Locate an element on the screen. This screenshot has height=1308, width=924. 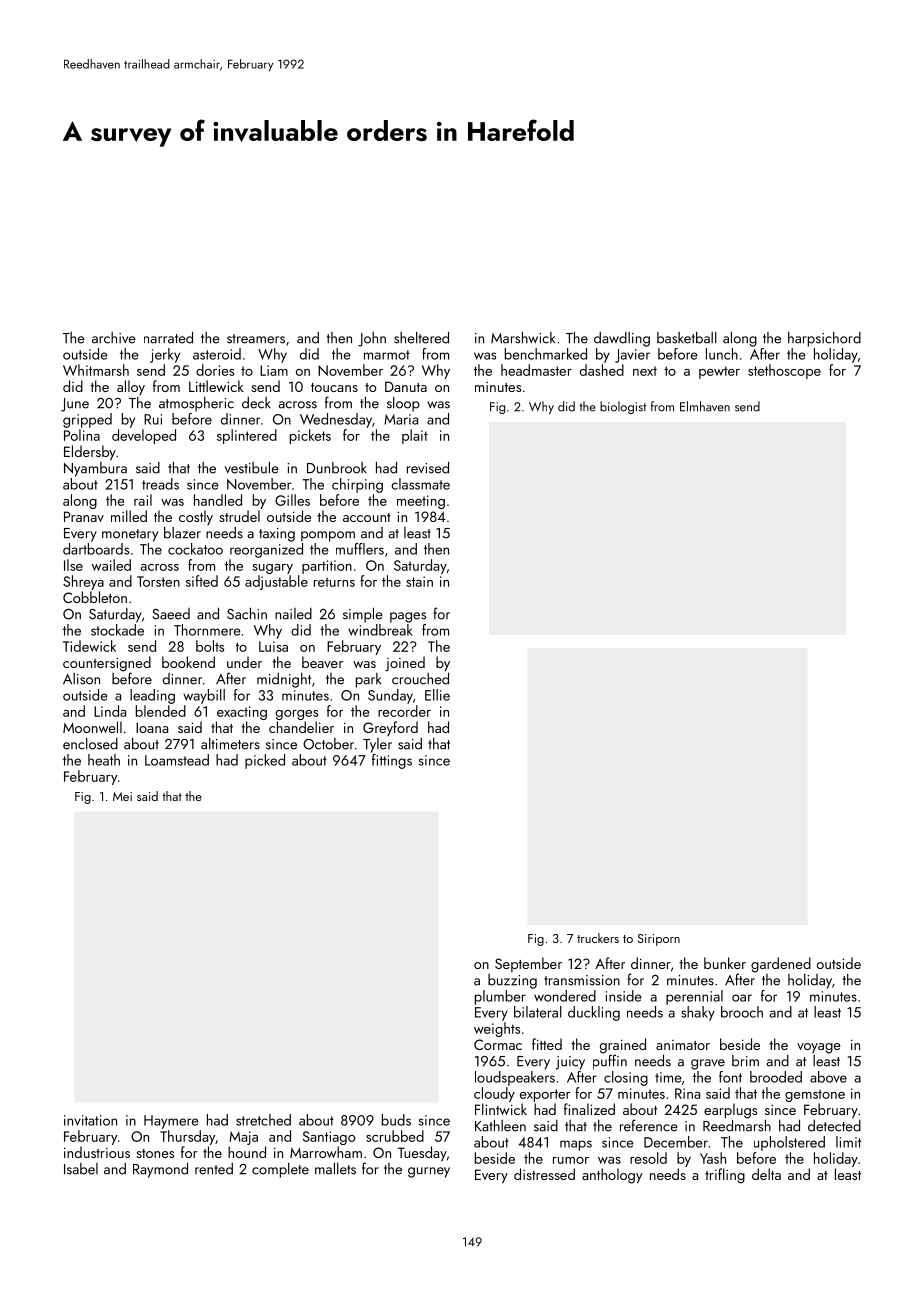
Polina is located at coordinates (82, 435).
